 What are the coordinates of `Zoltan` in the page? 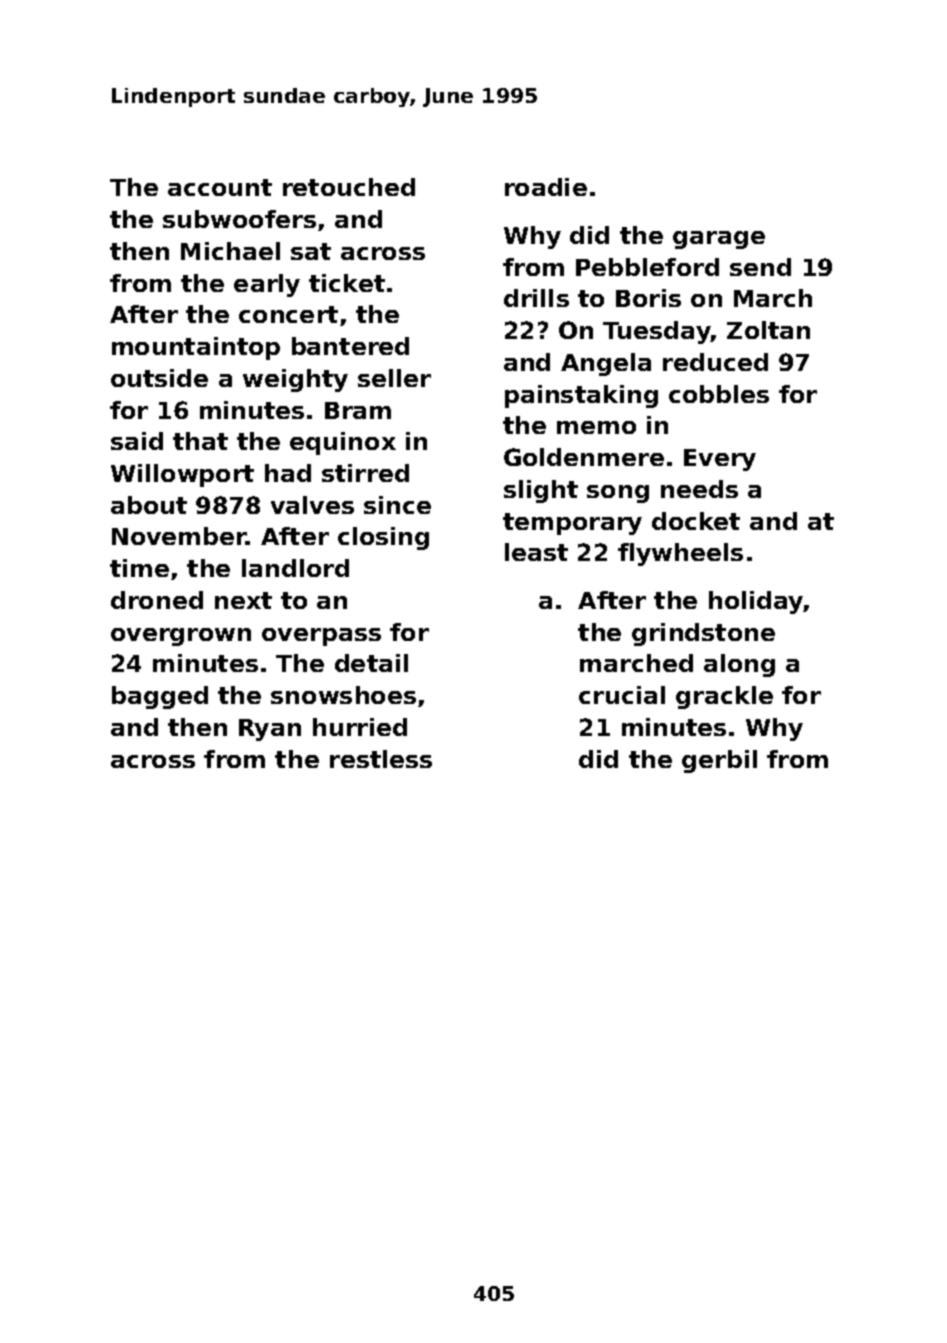 It's located at (768, 330).
